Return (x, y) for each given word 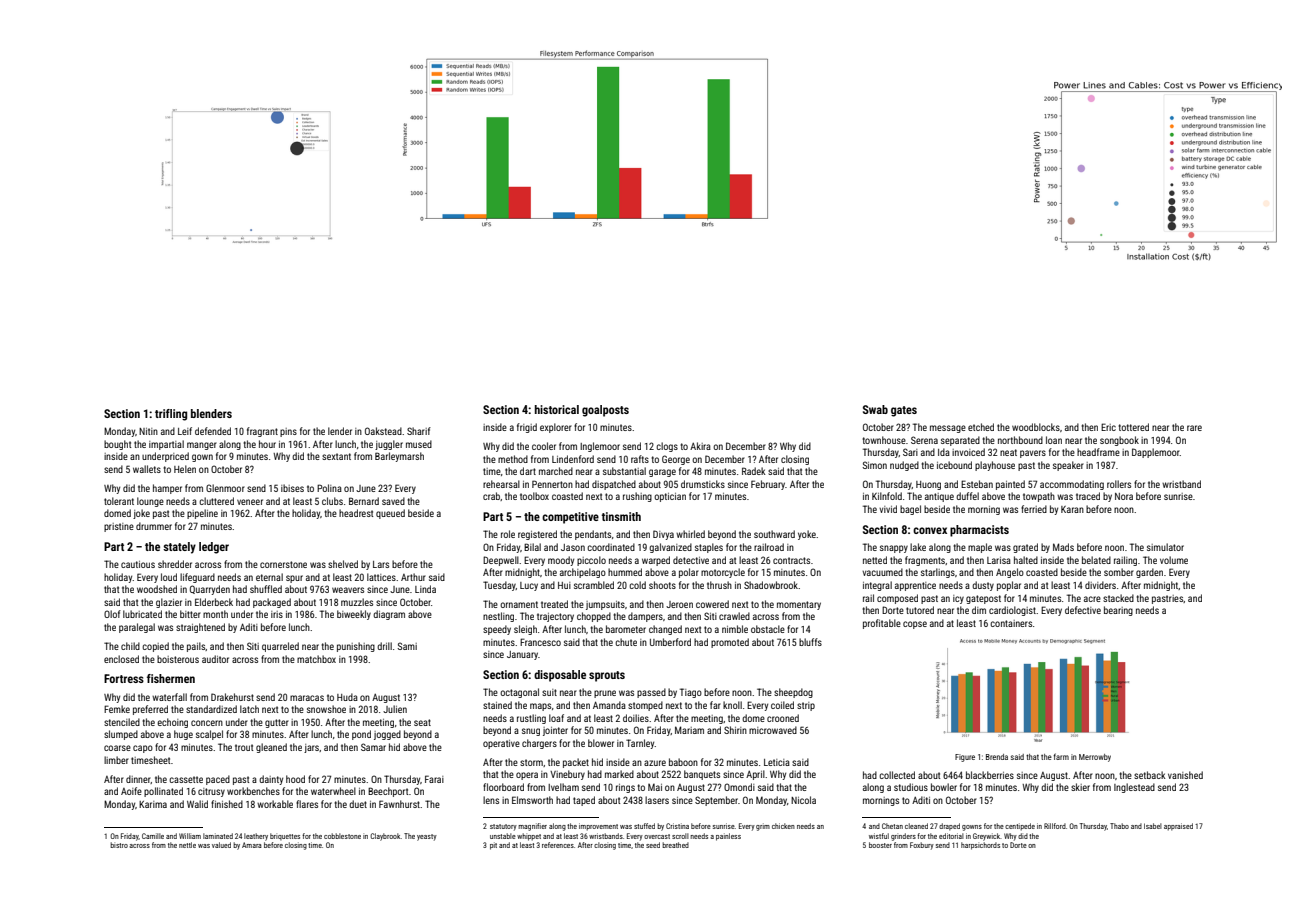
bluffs (810, 642)
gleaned (271, 748)
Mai (655, 787)
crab (491, 496)
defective (1083, 610)
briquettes (285, 836)
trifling (171, 415)
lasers (657, 800)
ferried (1034, 509)
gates (904, 411)
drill (384, 646)
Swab (875, 409)
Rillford (1055, 826)
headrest (356, 513)
